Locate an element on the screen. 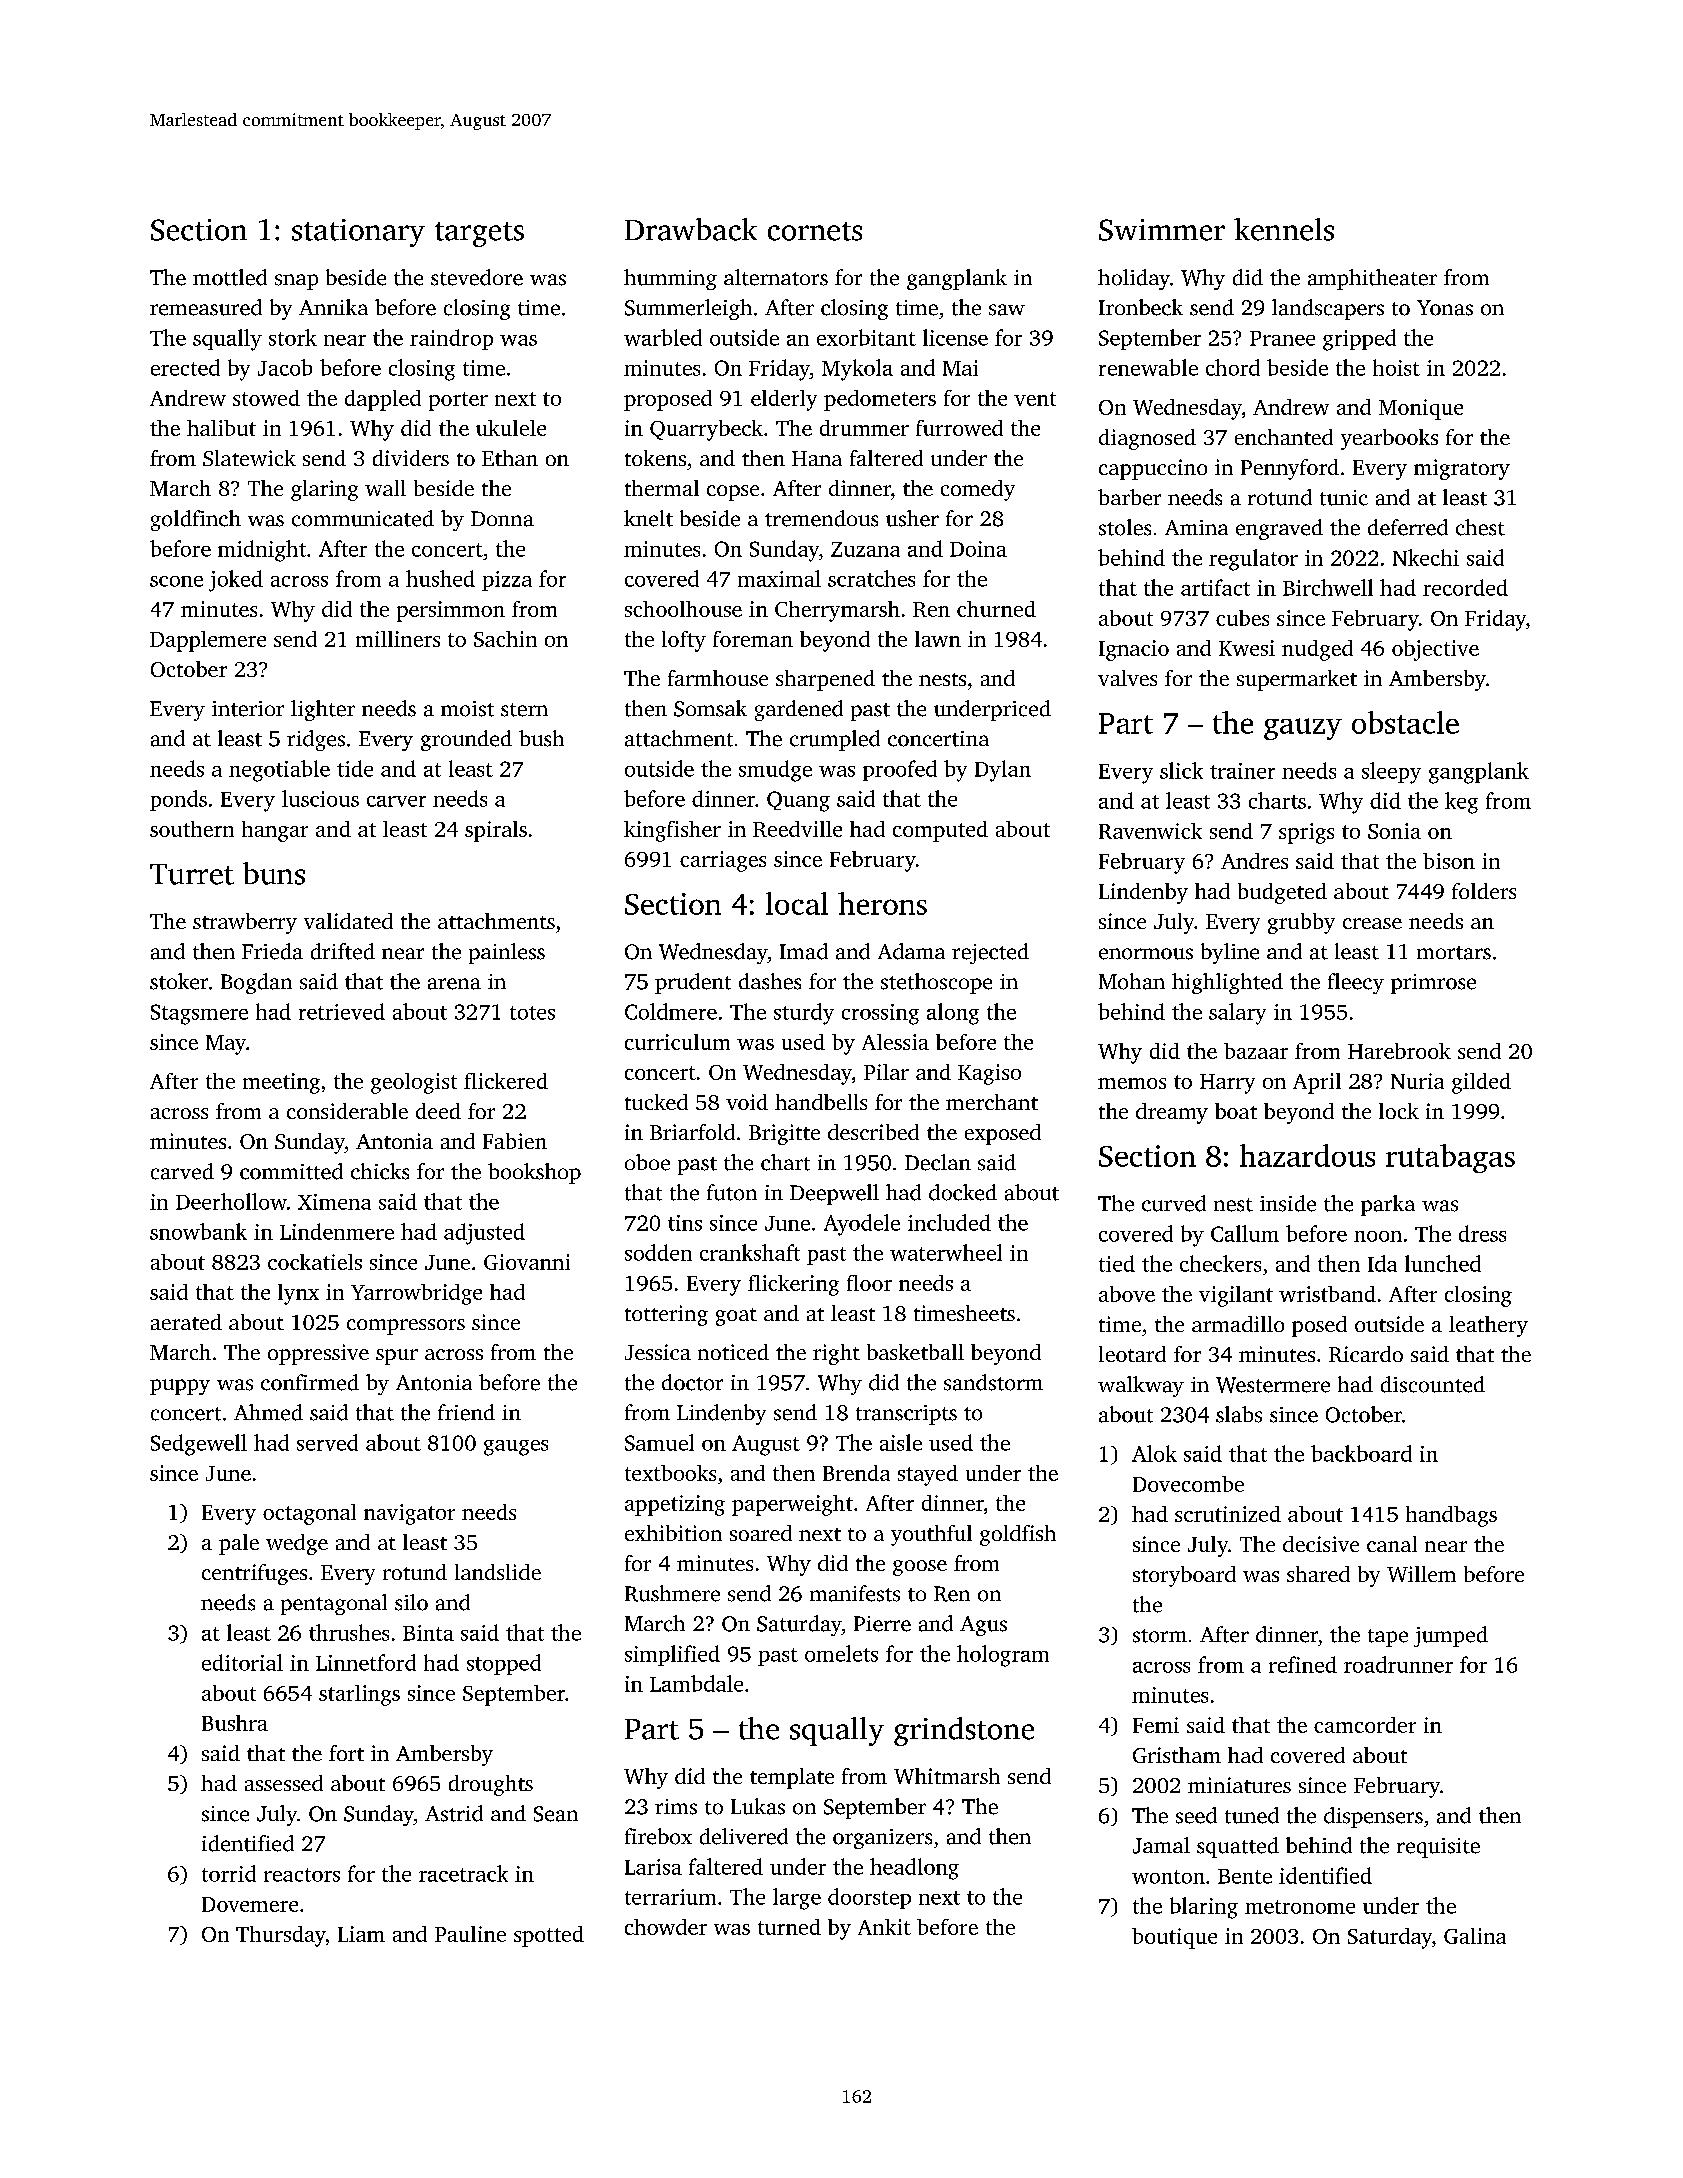  mottled is located at coordinates (230, 277).
